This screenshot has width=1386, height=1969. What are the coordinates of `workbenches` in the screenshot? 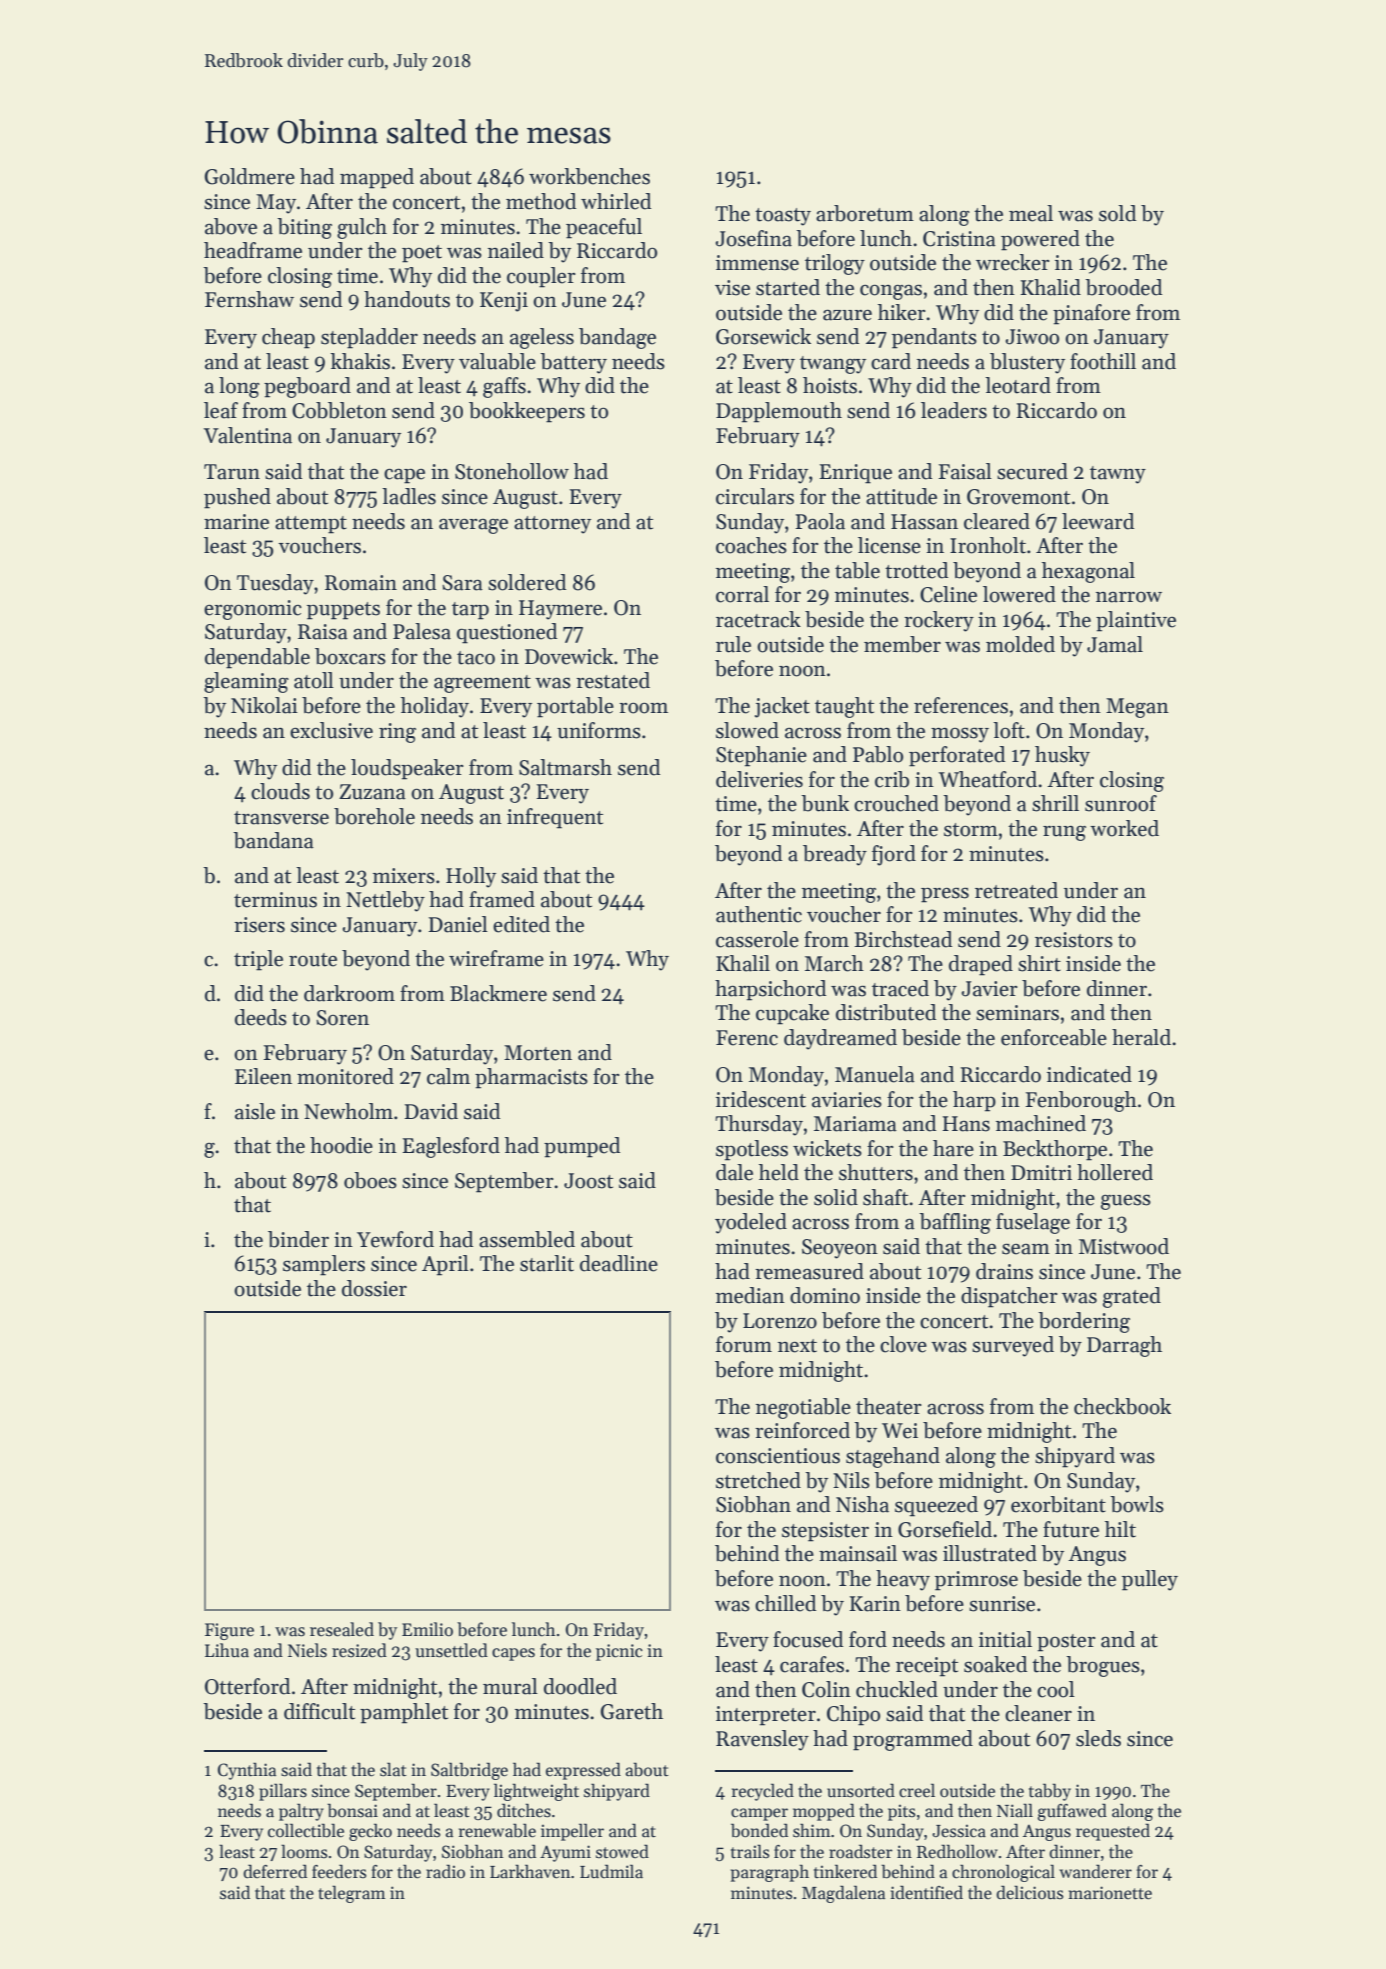 It's located at (589, 176).
